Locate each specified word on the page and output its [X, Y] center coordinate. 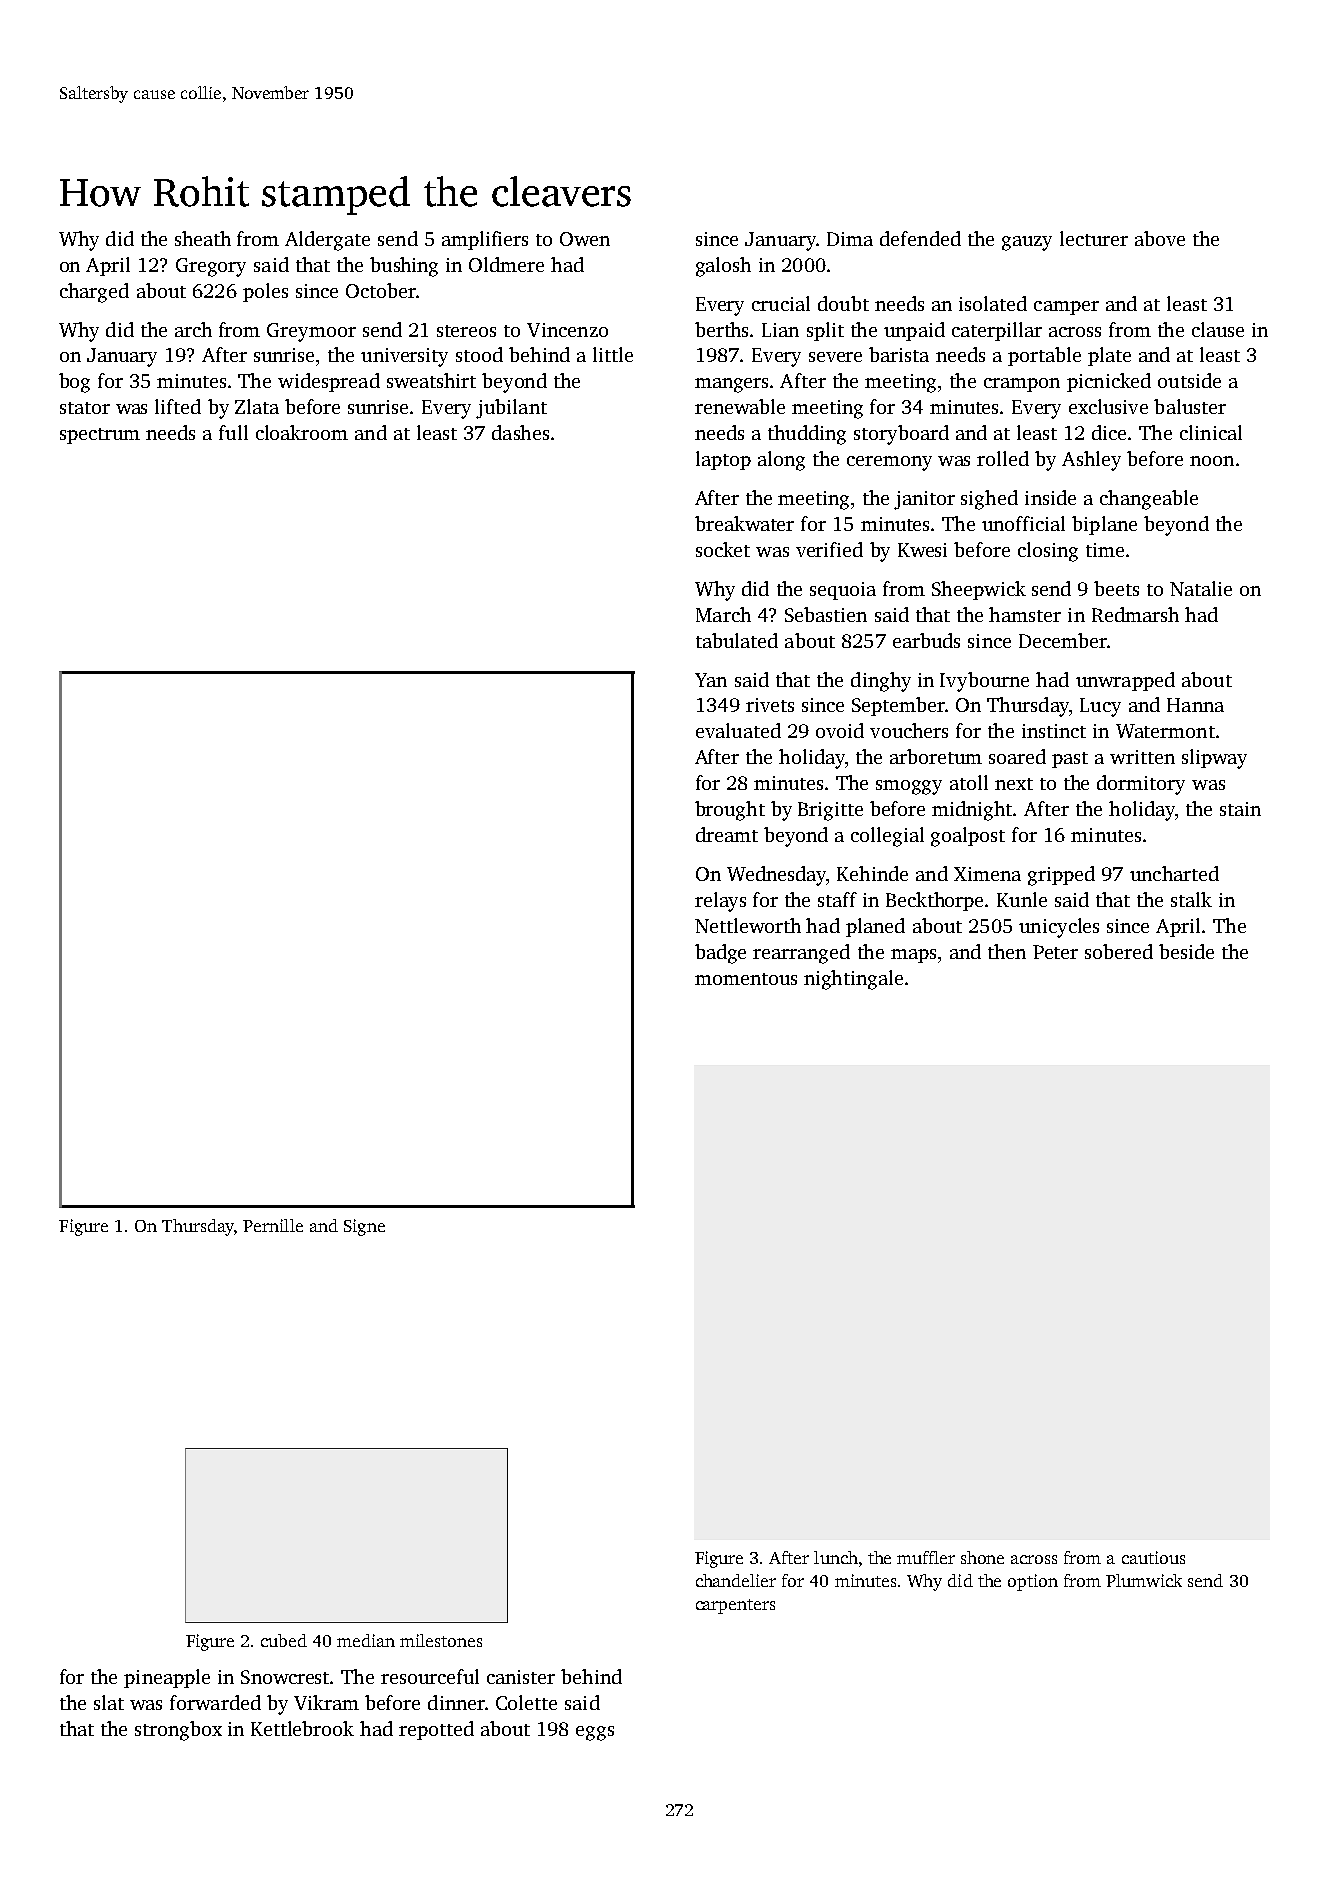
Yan [711, 680]
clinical [1211, 432]
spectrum [100, 436]
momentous [746, 979]
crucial [781, 303]
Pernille [273, 1225]
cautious [1153, 1557]
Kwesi [922, 550]
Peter [1055, 952]
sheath [203, 238]
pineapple [167, 1678]
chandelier [736, 1580]
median [366, 1640]
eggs [595, 1733]
